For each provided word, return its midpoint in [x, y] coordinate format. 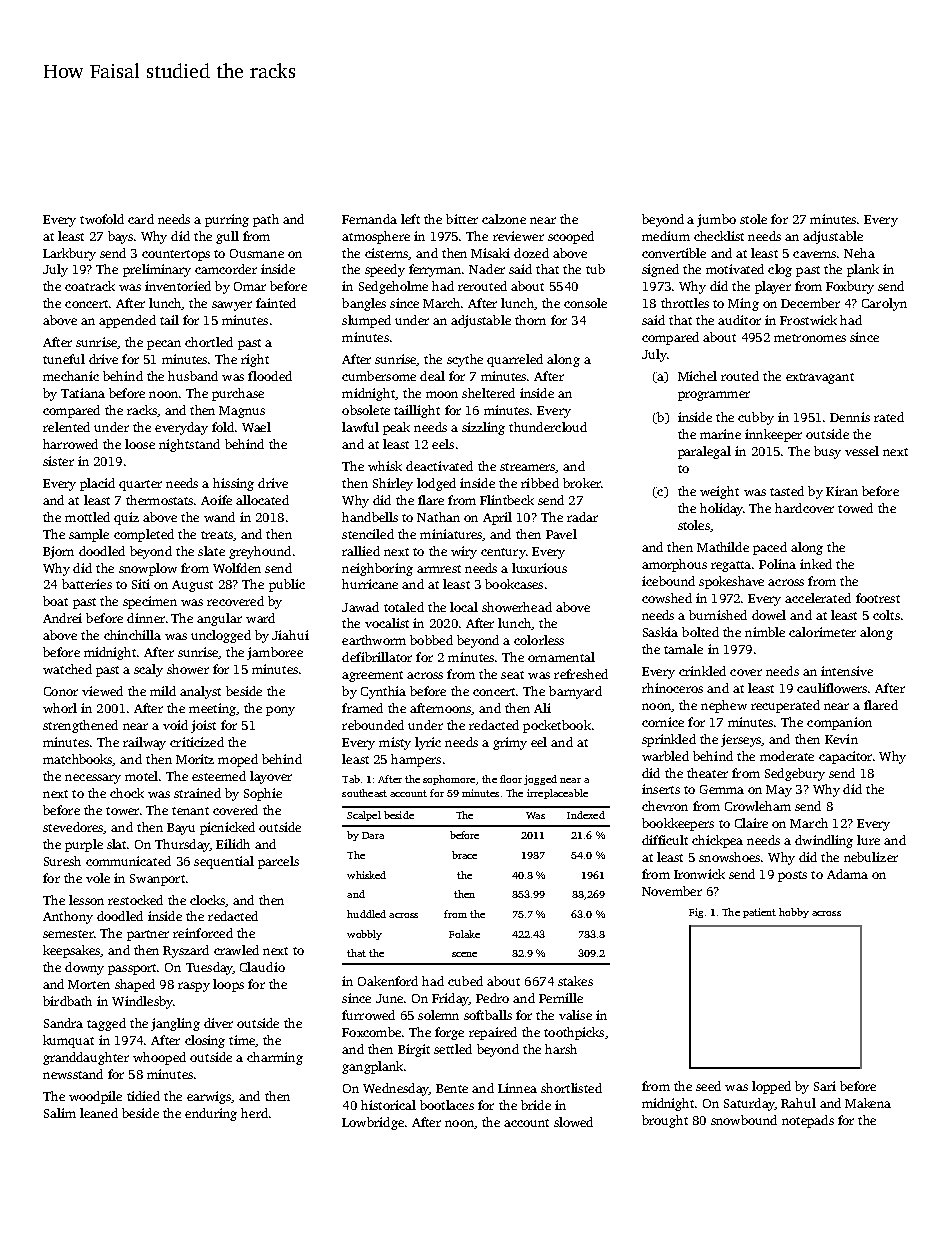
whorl [60, 708]
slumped [366, 321]
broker [582, 483]
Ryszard [186, 951]
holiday [721, 509]
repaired [493, 1033]
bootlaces [447, 1105]
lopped [771, 1087]
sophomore [449, 780]
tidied [143, 1096]
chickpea [717, 841]
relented [66, 427]
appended [127, 321]
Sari [825, 1086]
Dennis [850, 417]
